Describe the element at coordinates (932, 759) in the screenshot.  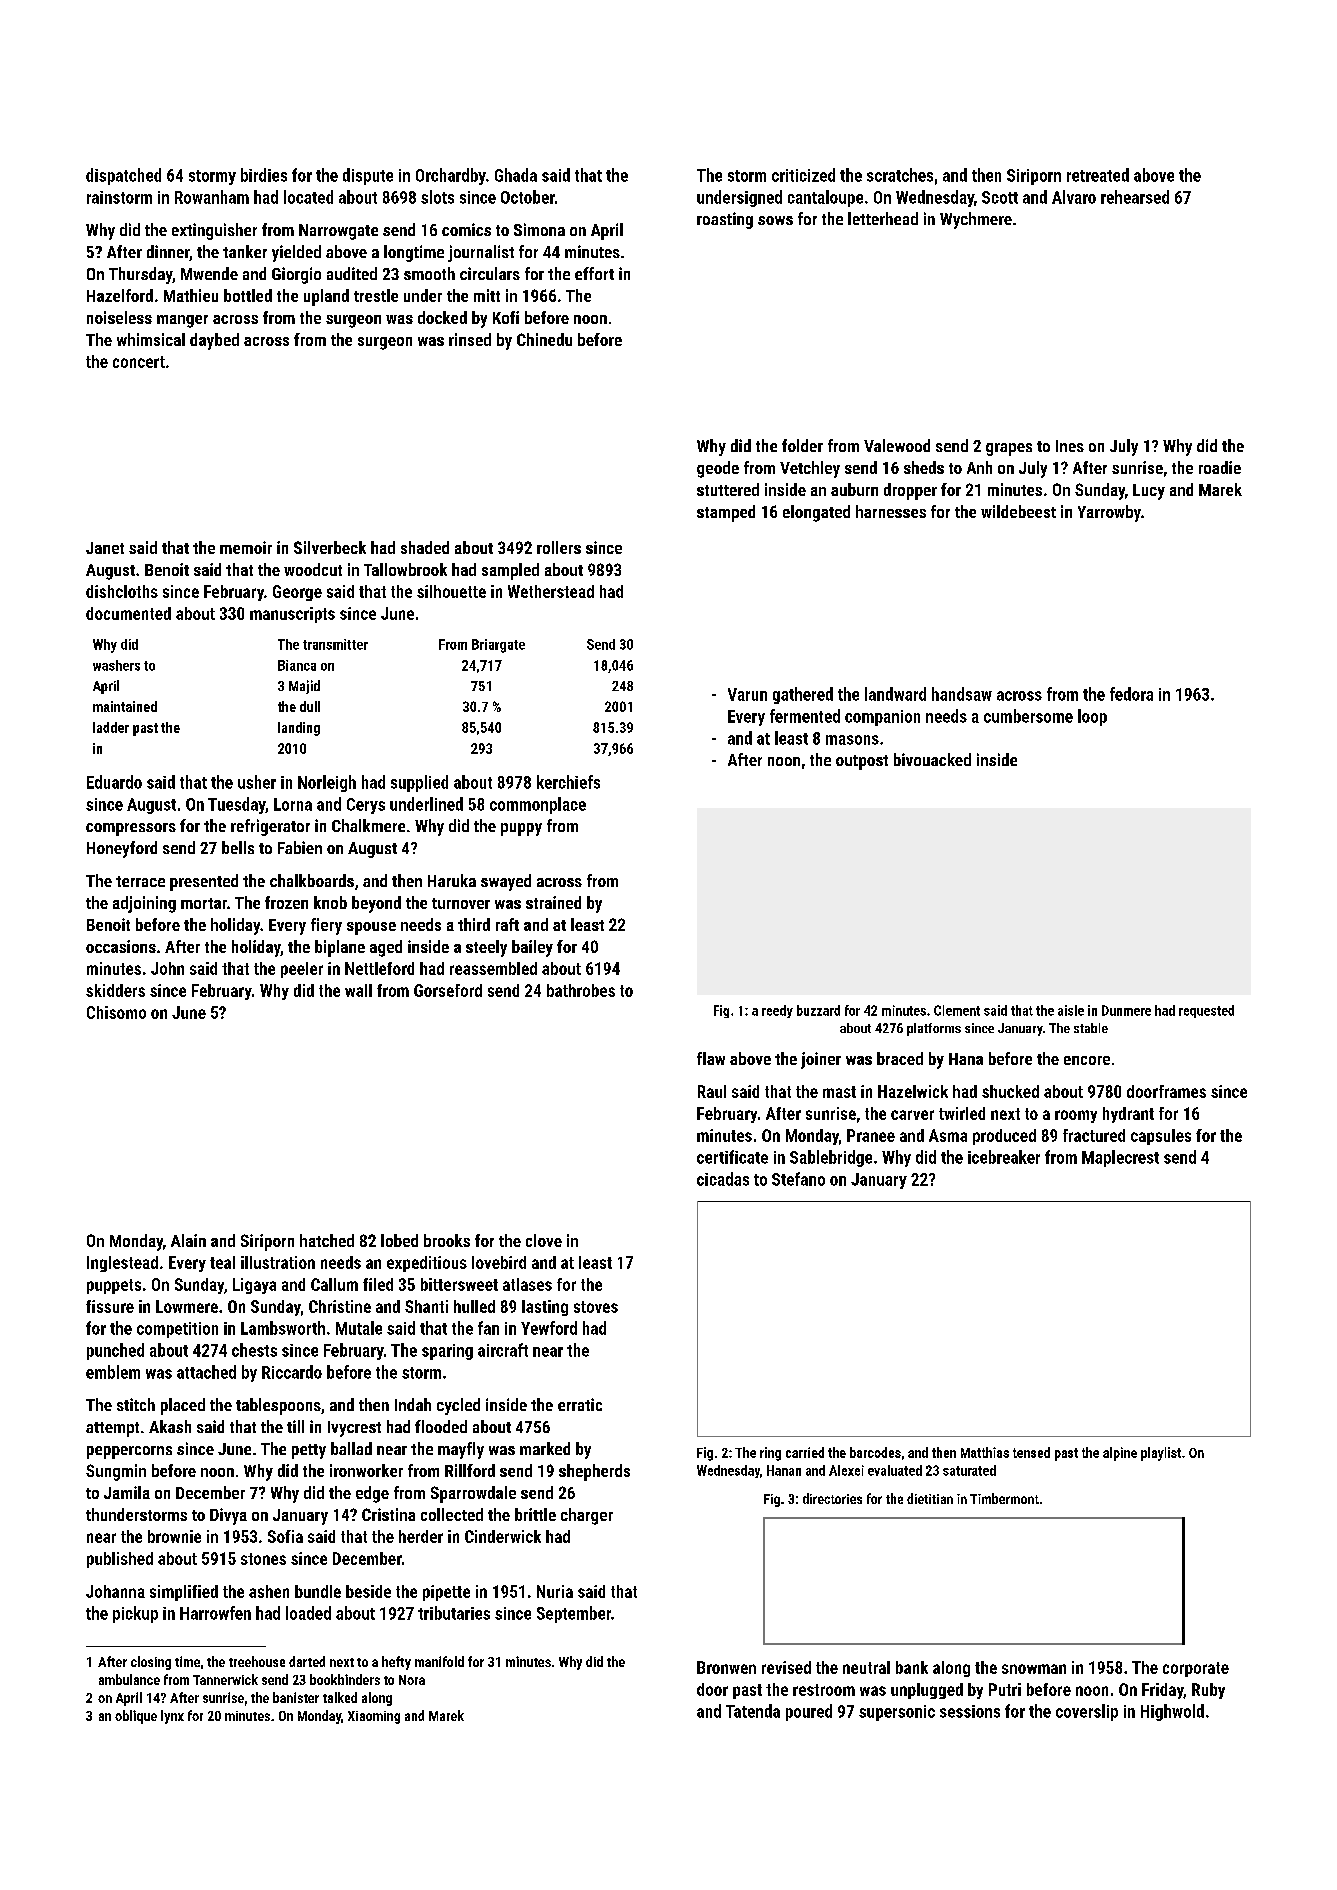
I see `bivouacked` at that location.
